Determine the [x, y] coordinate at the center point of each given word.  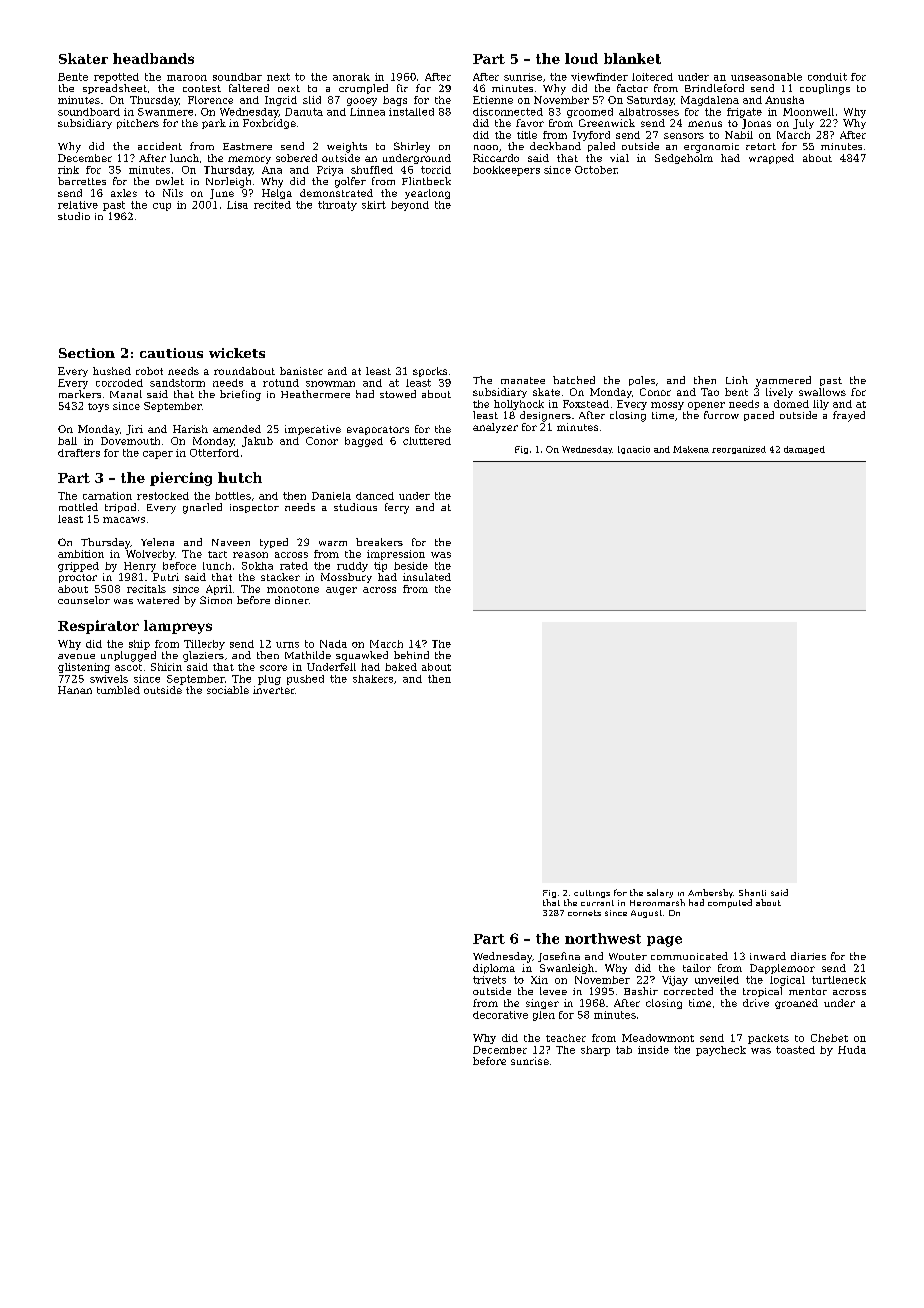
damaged [804, 450]
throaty [337, 206]
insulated [427, 577]
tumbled [118, 690]
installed [411, 112]
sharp [595, 1051]
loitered [652, 77]
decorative [500, 1015]
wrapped [771, 159]
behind [411, 655]
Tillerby [204, 645]
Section [87, 353]
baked [401, 667]
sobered [296, 158]
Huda [852, 1050]
